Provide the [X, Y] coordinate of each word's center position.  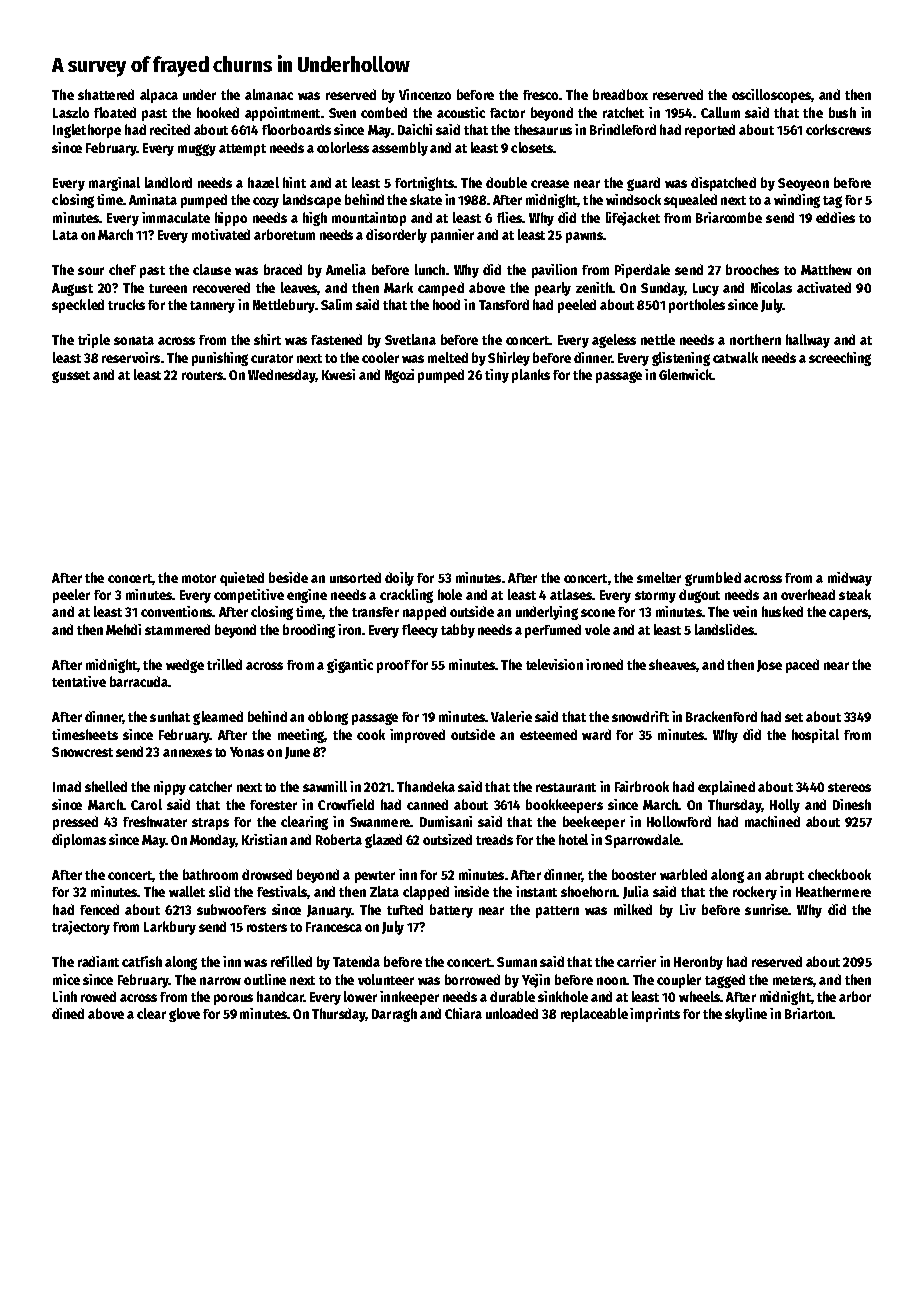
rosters [267, 927]
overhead [808, 594]
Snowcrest [82, 752]
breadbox [620, 94]
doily [399, 579]
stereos [849, 787]
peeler [71, 596]
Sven [342, 113]
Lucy [706, 289]
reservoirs [131, 357]
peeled [577, 306]
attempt [242, 150]
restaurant [566, 787]
